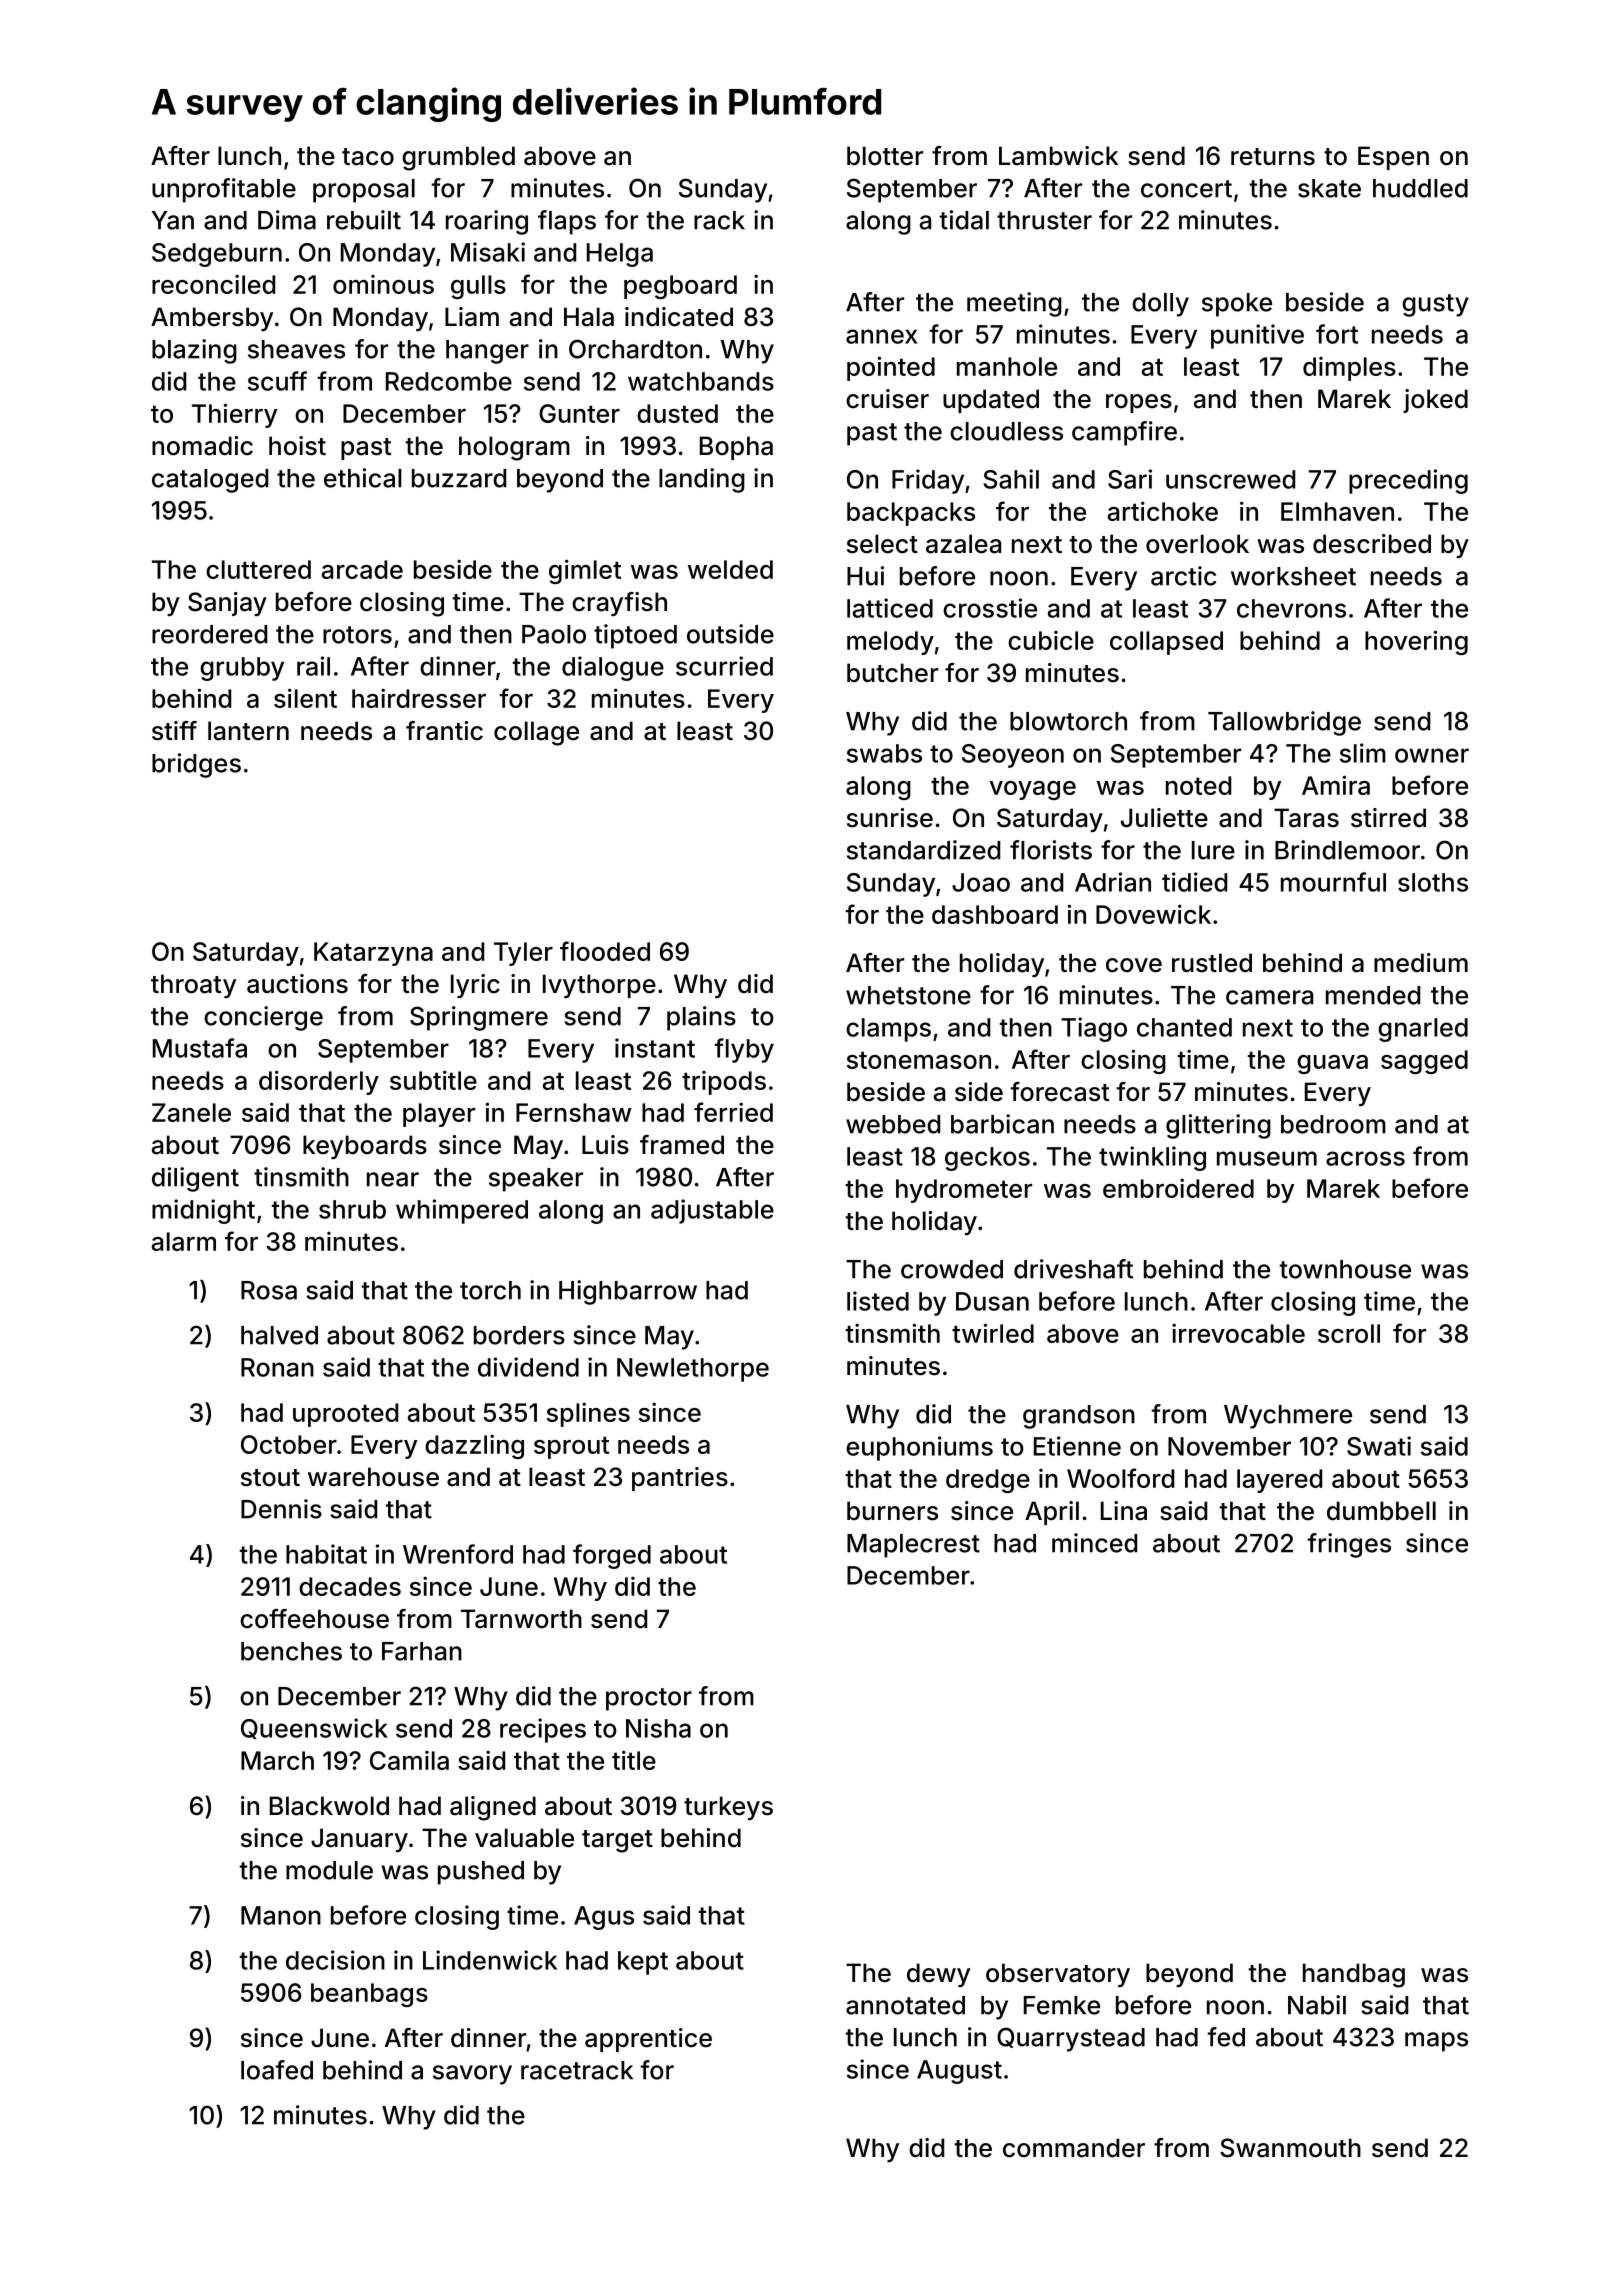  Describe the element at coordinates (888, 1030) in the screenshot. I see `clamps` at that location.
